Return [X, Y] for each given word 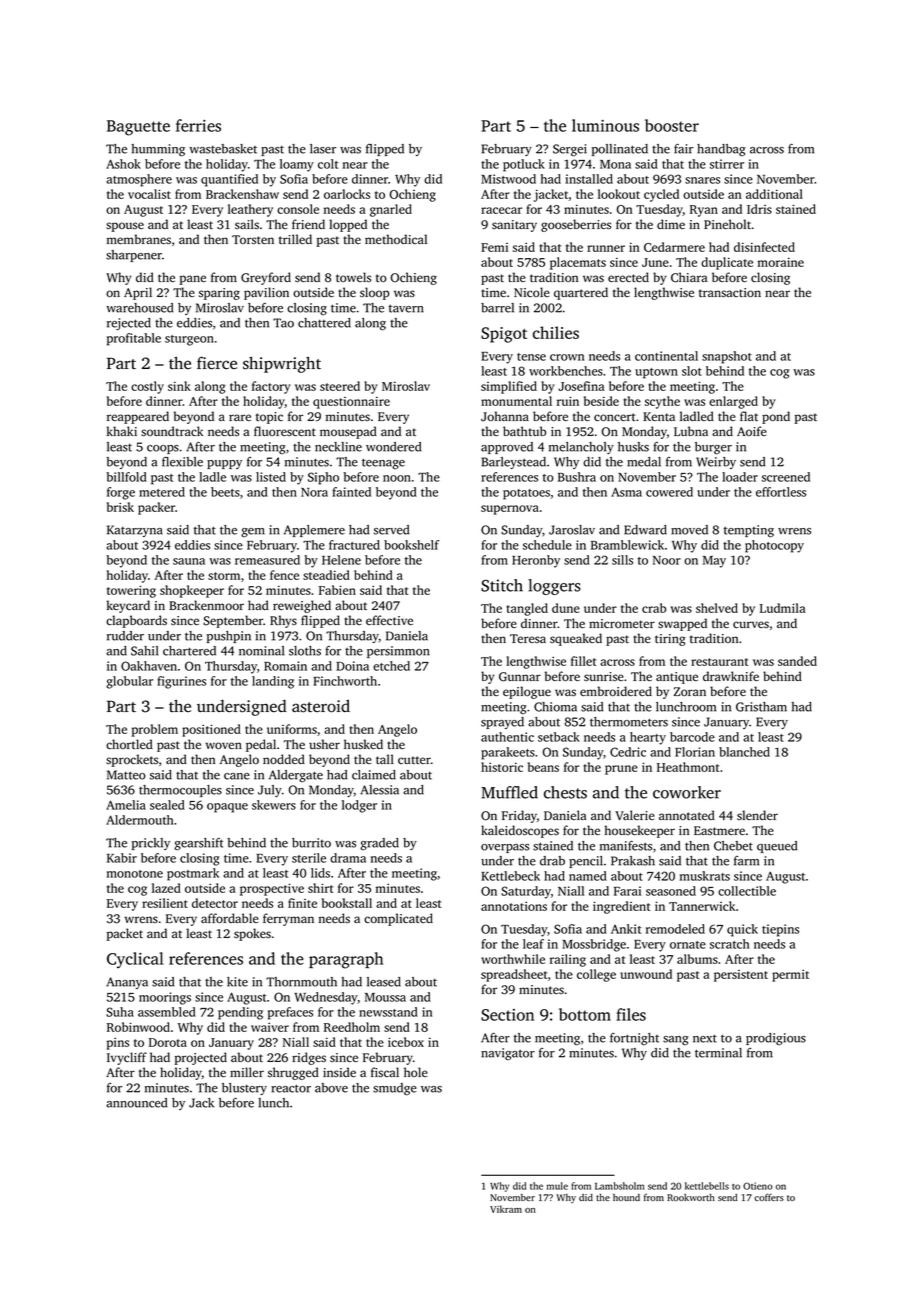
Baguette [138, 128]
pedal [261, 745]
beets [225, 492]
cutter [414, 760]
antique [677, 678]
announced [136, 1103]
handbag [721, 150]
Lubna [691, 431]
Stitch [502, 585]
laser [323, 149]
